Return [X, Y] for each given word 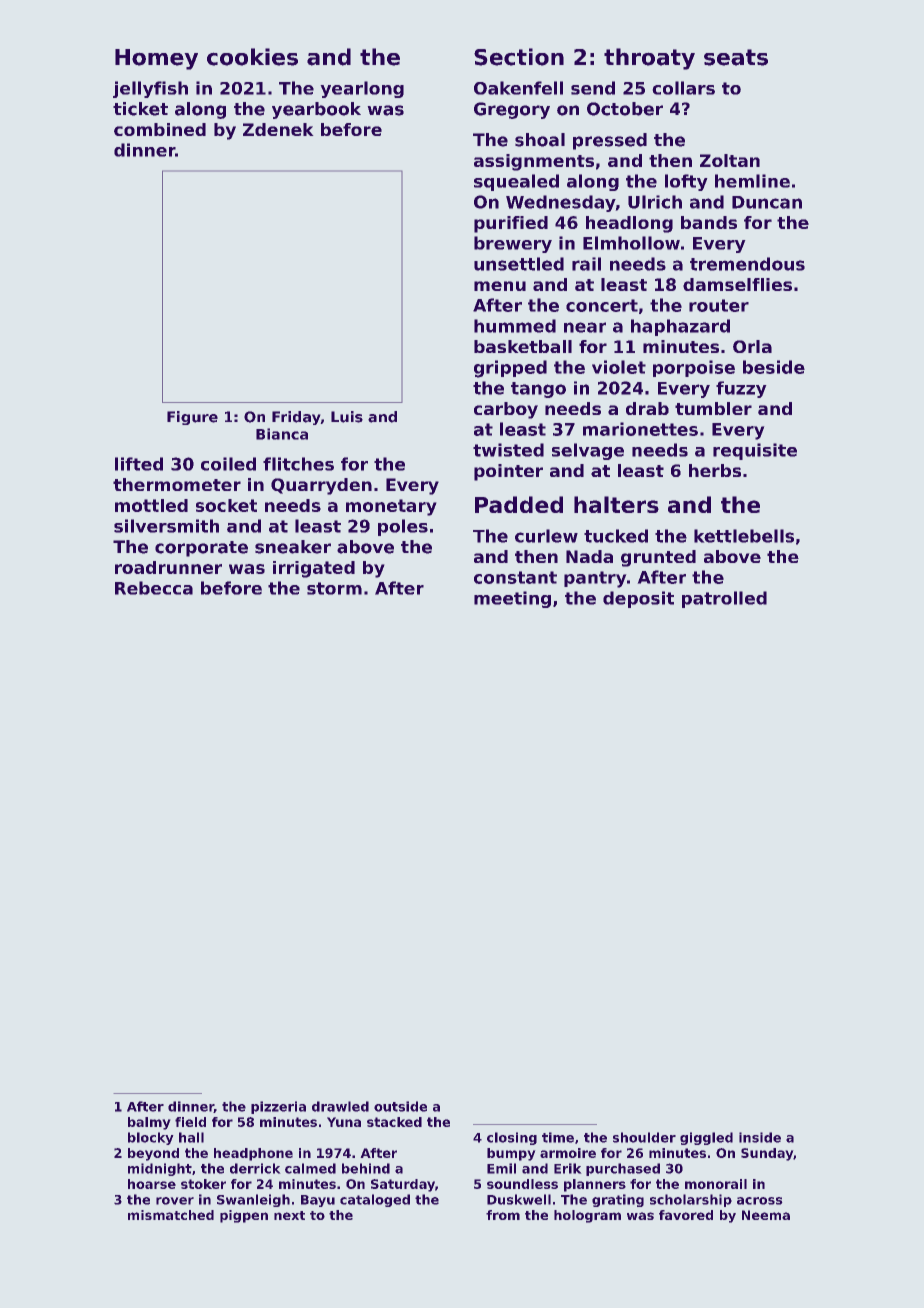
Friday [296, 418]
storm [334, 588]
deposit [638, 599]
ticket [140, 109]
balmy [149, 1123]
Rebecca [154, 588]
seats [736, 57]
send [593, 88]
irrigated [314, 569]
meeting [512, 599]
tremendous [747, 264]
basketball [523, 346]
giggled [706, 1138]
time [558, 1137]
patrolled [724, 599]
